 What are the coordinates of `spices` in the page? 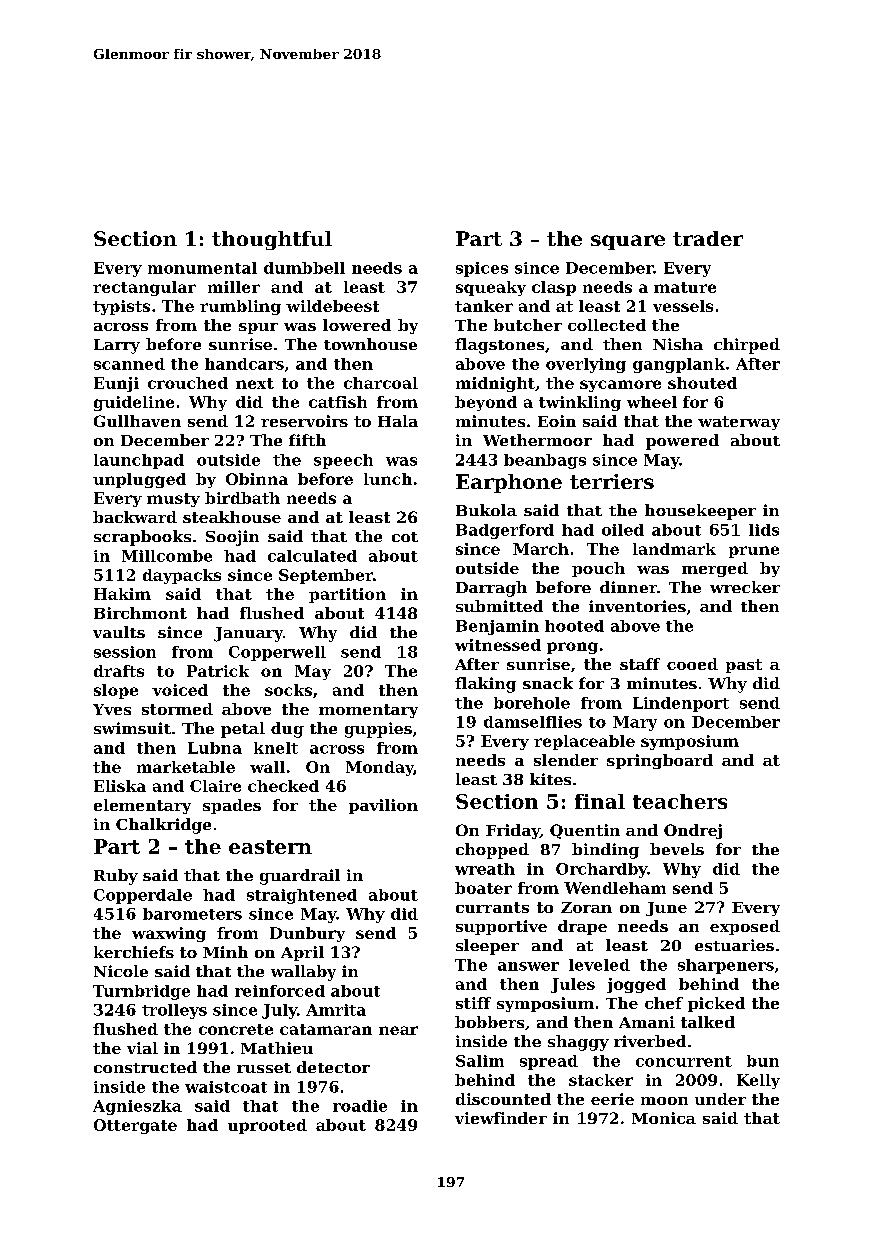 It's located at (482, 269).
